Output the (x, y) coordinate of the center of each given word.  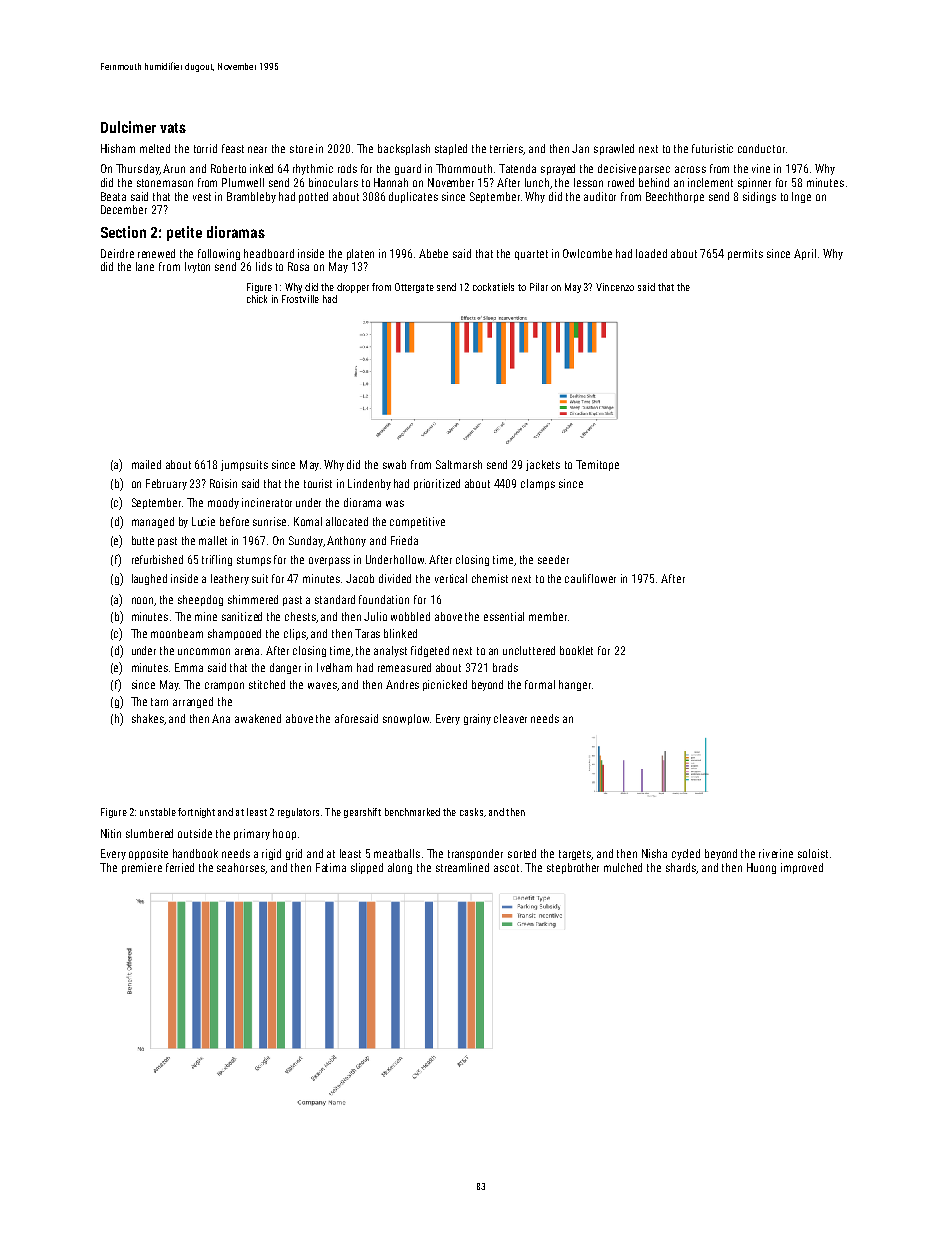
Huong (761, 868)
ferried (180, 867)
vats (173, 128)
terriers (507, 149)
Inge (801, 197)
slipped (367, 868)
